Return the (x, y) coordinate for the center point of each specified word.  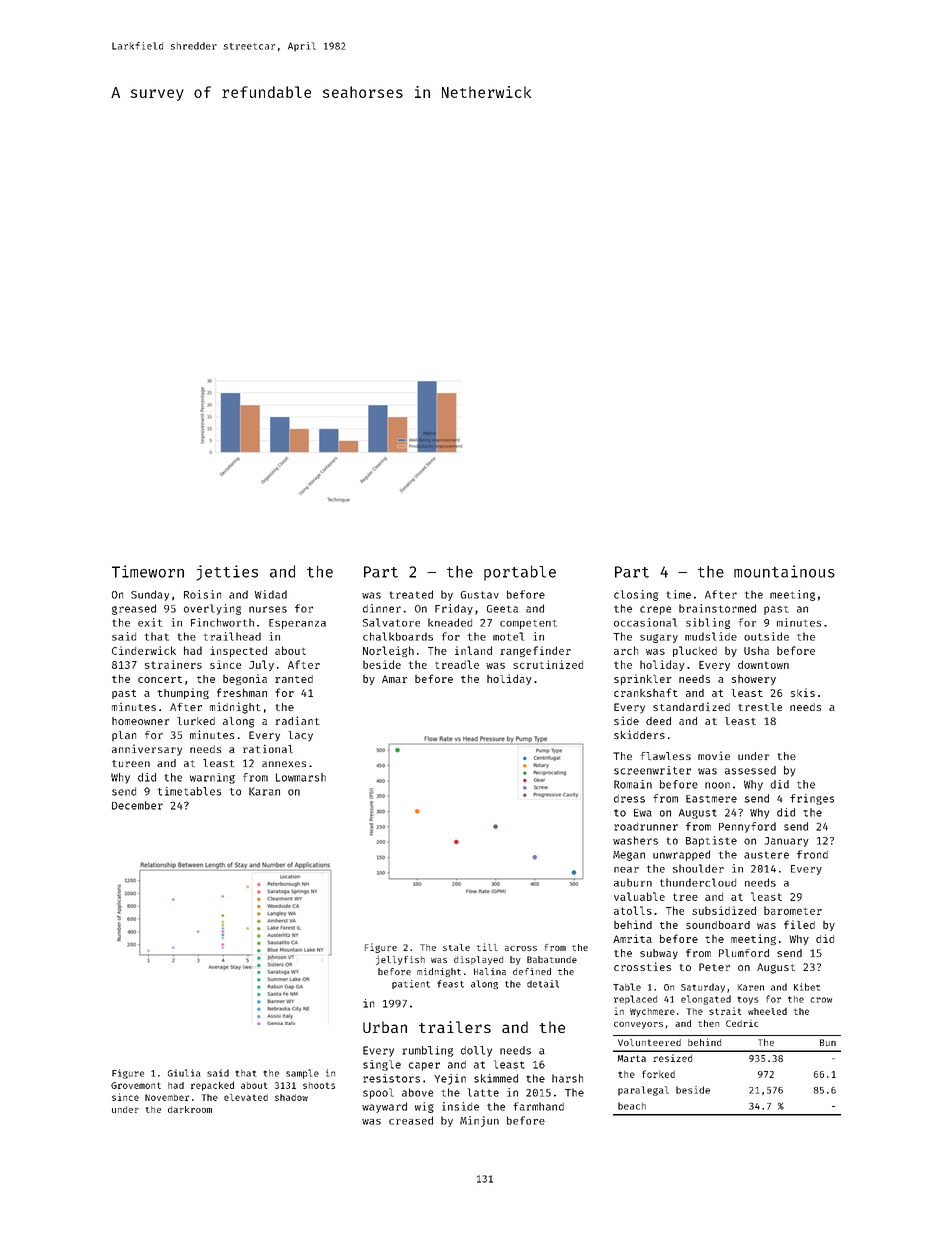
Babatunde (552, 959)
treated (411, 594)
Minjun (479, 1121)
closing (636, 595)
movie (714, 755)
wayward (384, 1107)
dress (629, 799)
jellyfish (400, 960)
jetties (227, 573)
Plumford (744, 953)
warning (212, 778)
